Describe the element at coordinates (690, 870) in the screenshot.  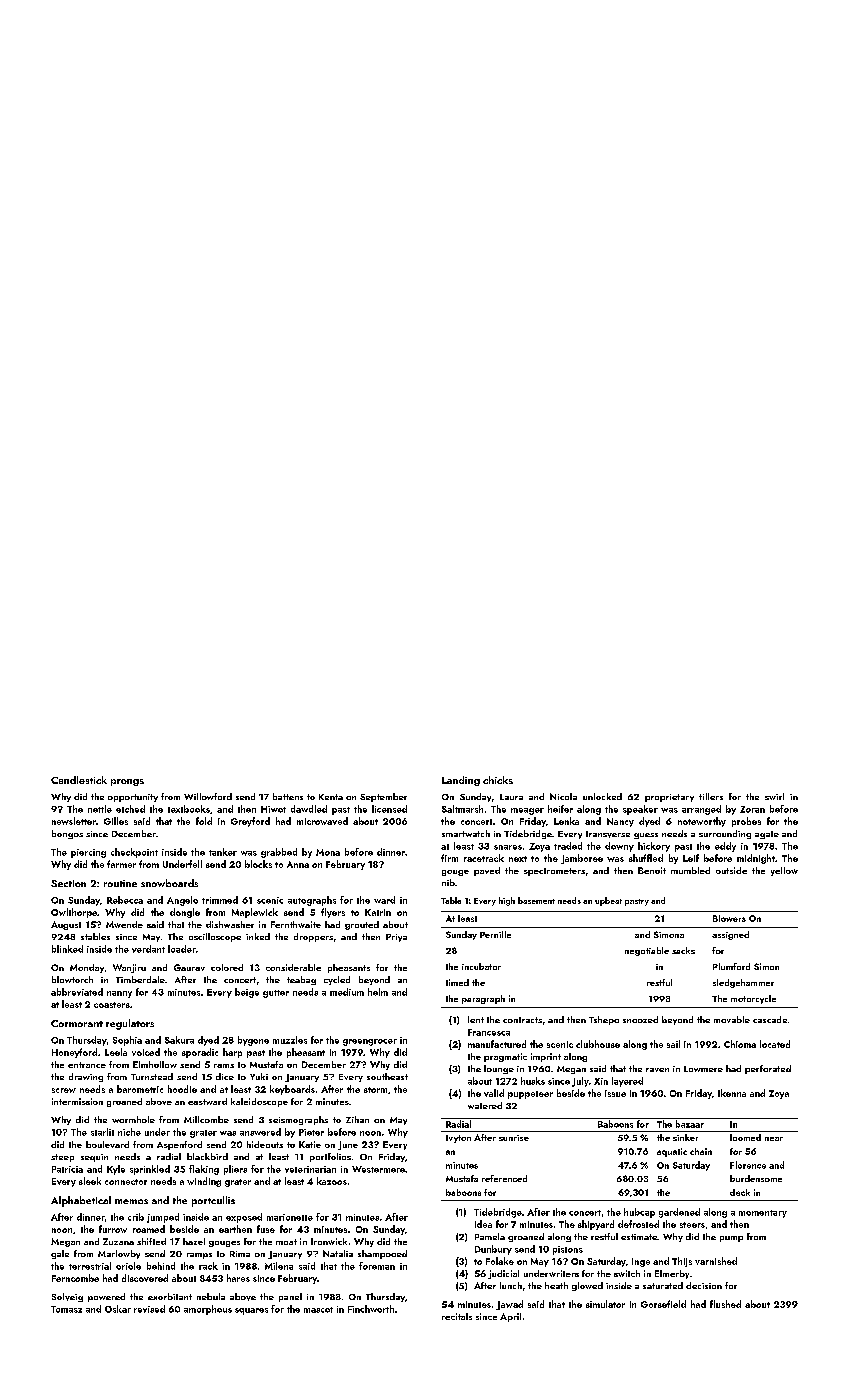
I see `mumbled` at that location.
